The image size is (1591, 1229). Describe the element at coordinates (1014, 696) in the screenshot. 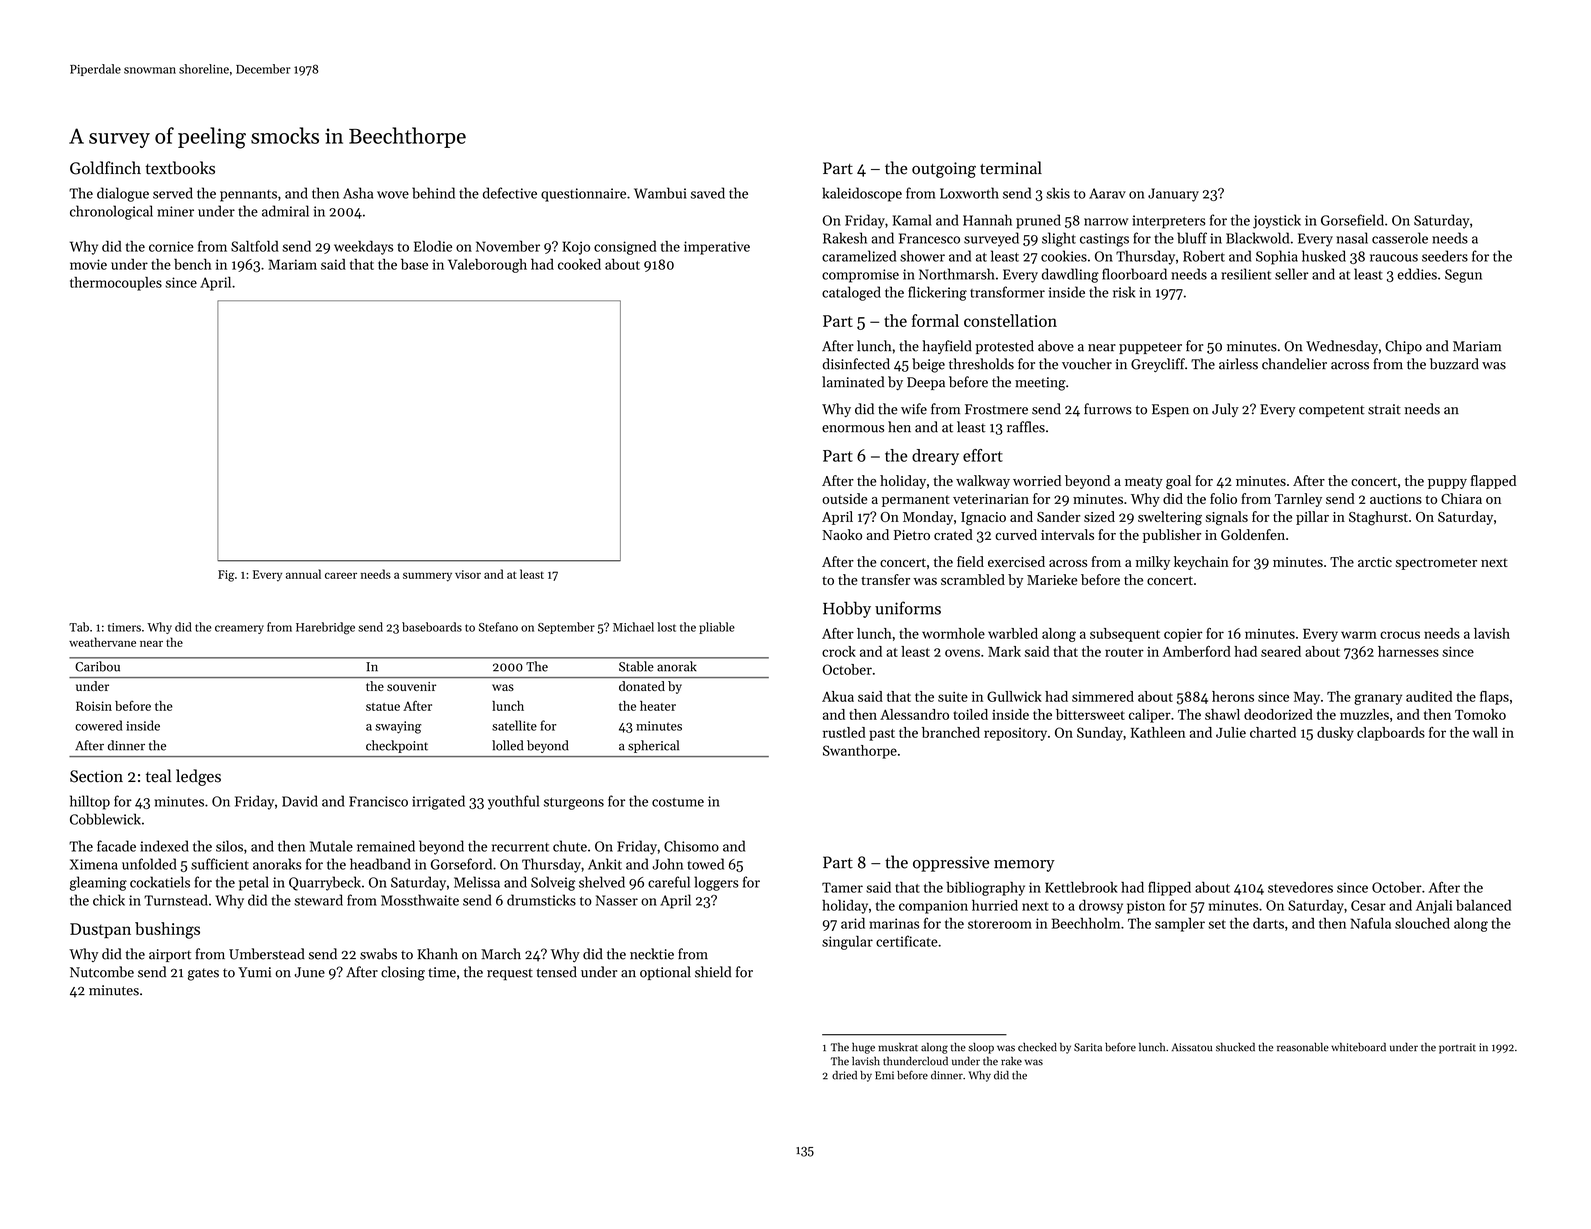

I see `Gullwick` at that location.
